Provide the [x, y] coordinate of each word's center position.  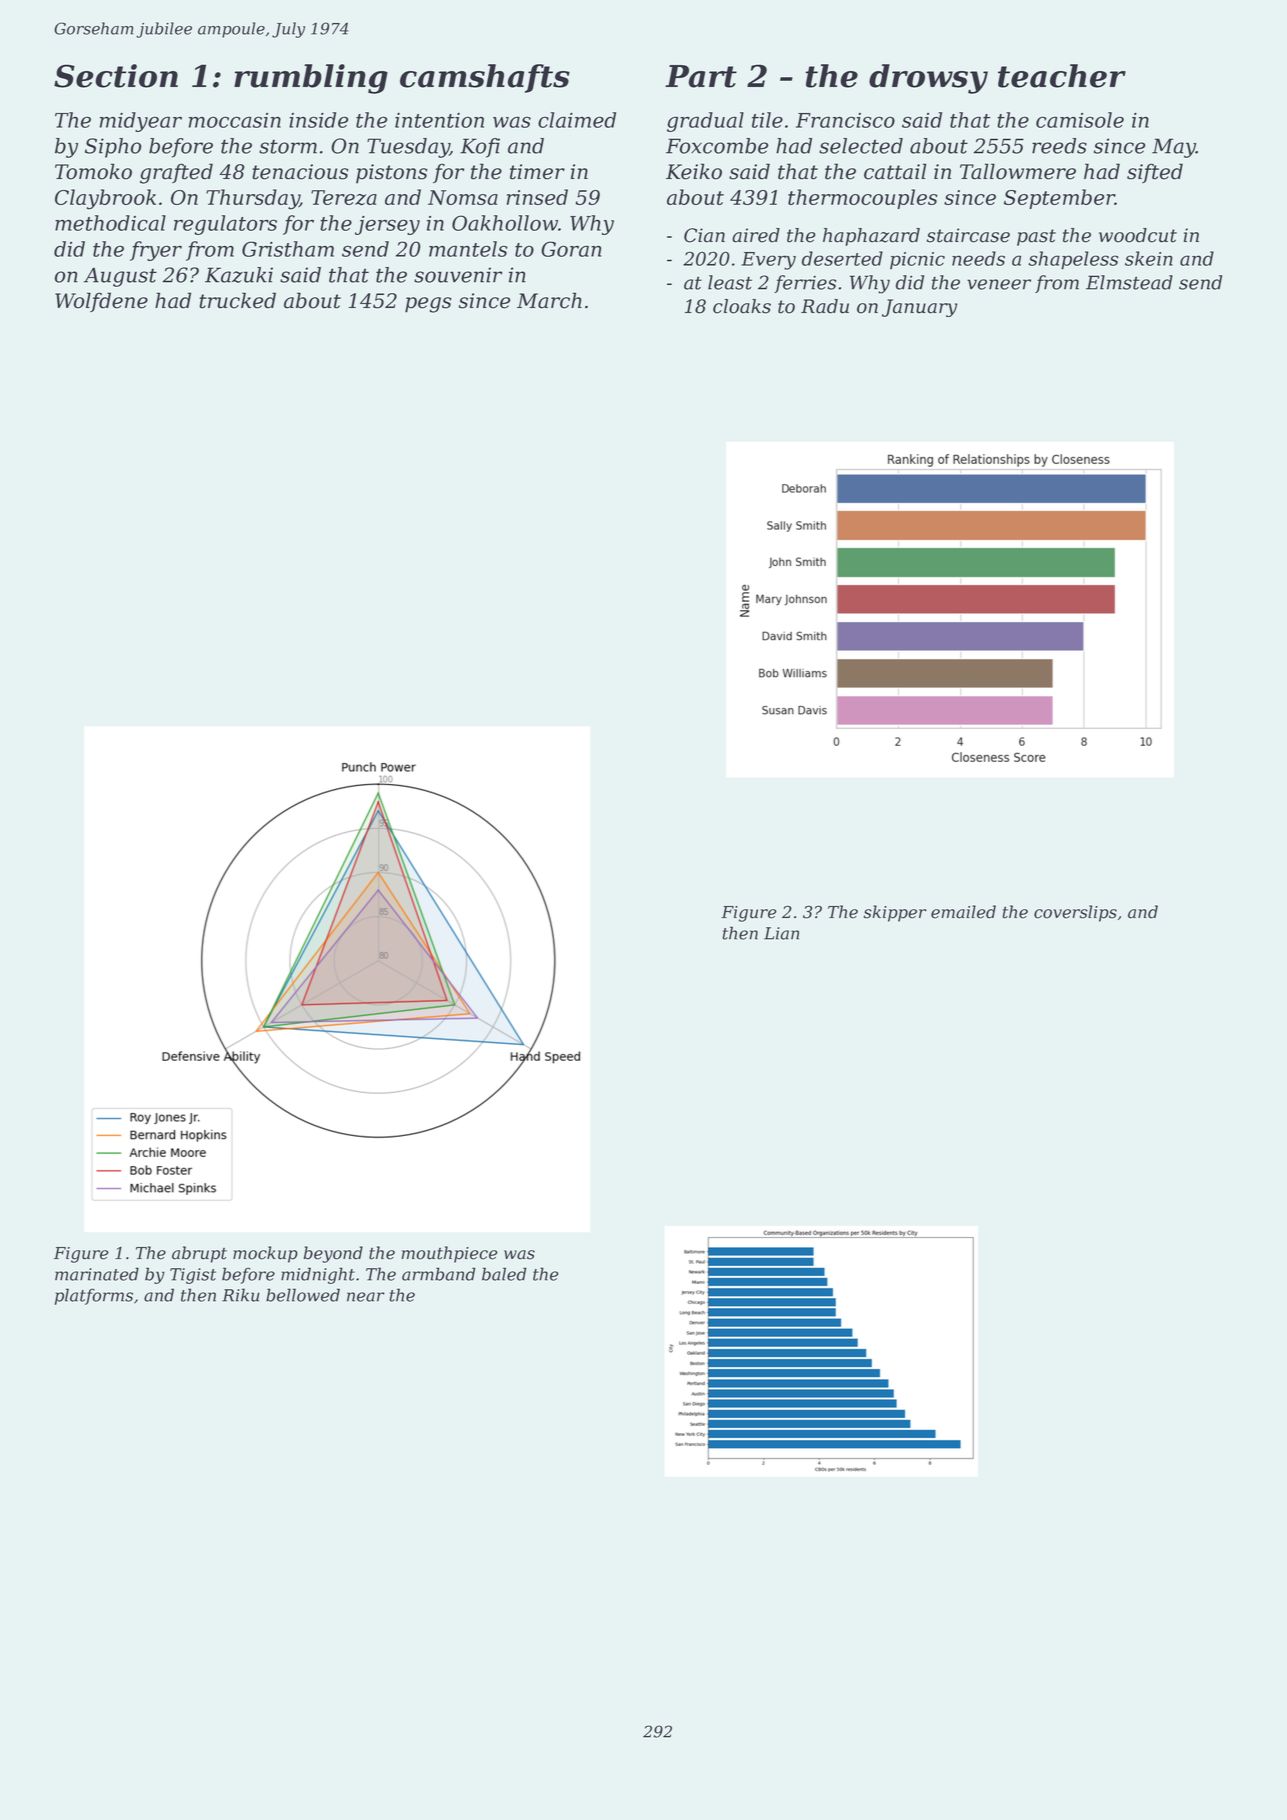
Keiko [694, 171]
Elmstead [1129, 282]
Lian [781, 933]
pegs [428, 305]
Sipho [113, 148]
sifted [1155, 173]
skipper [895, 913]
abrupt [199, 1254]
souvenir [458, 275]
